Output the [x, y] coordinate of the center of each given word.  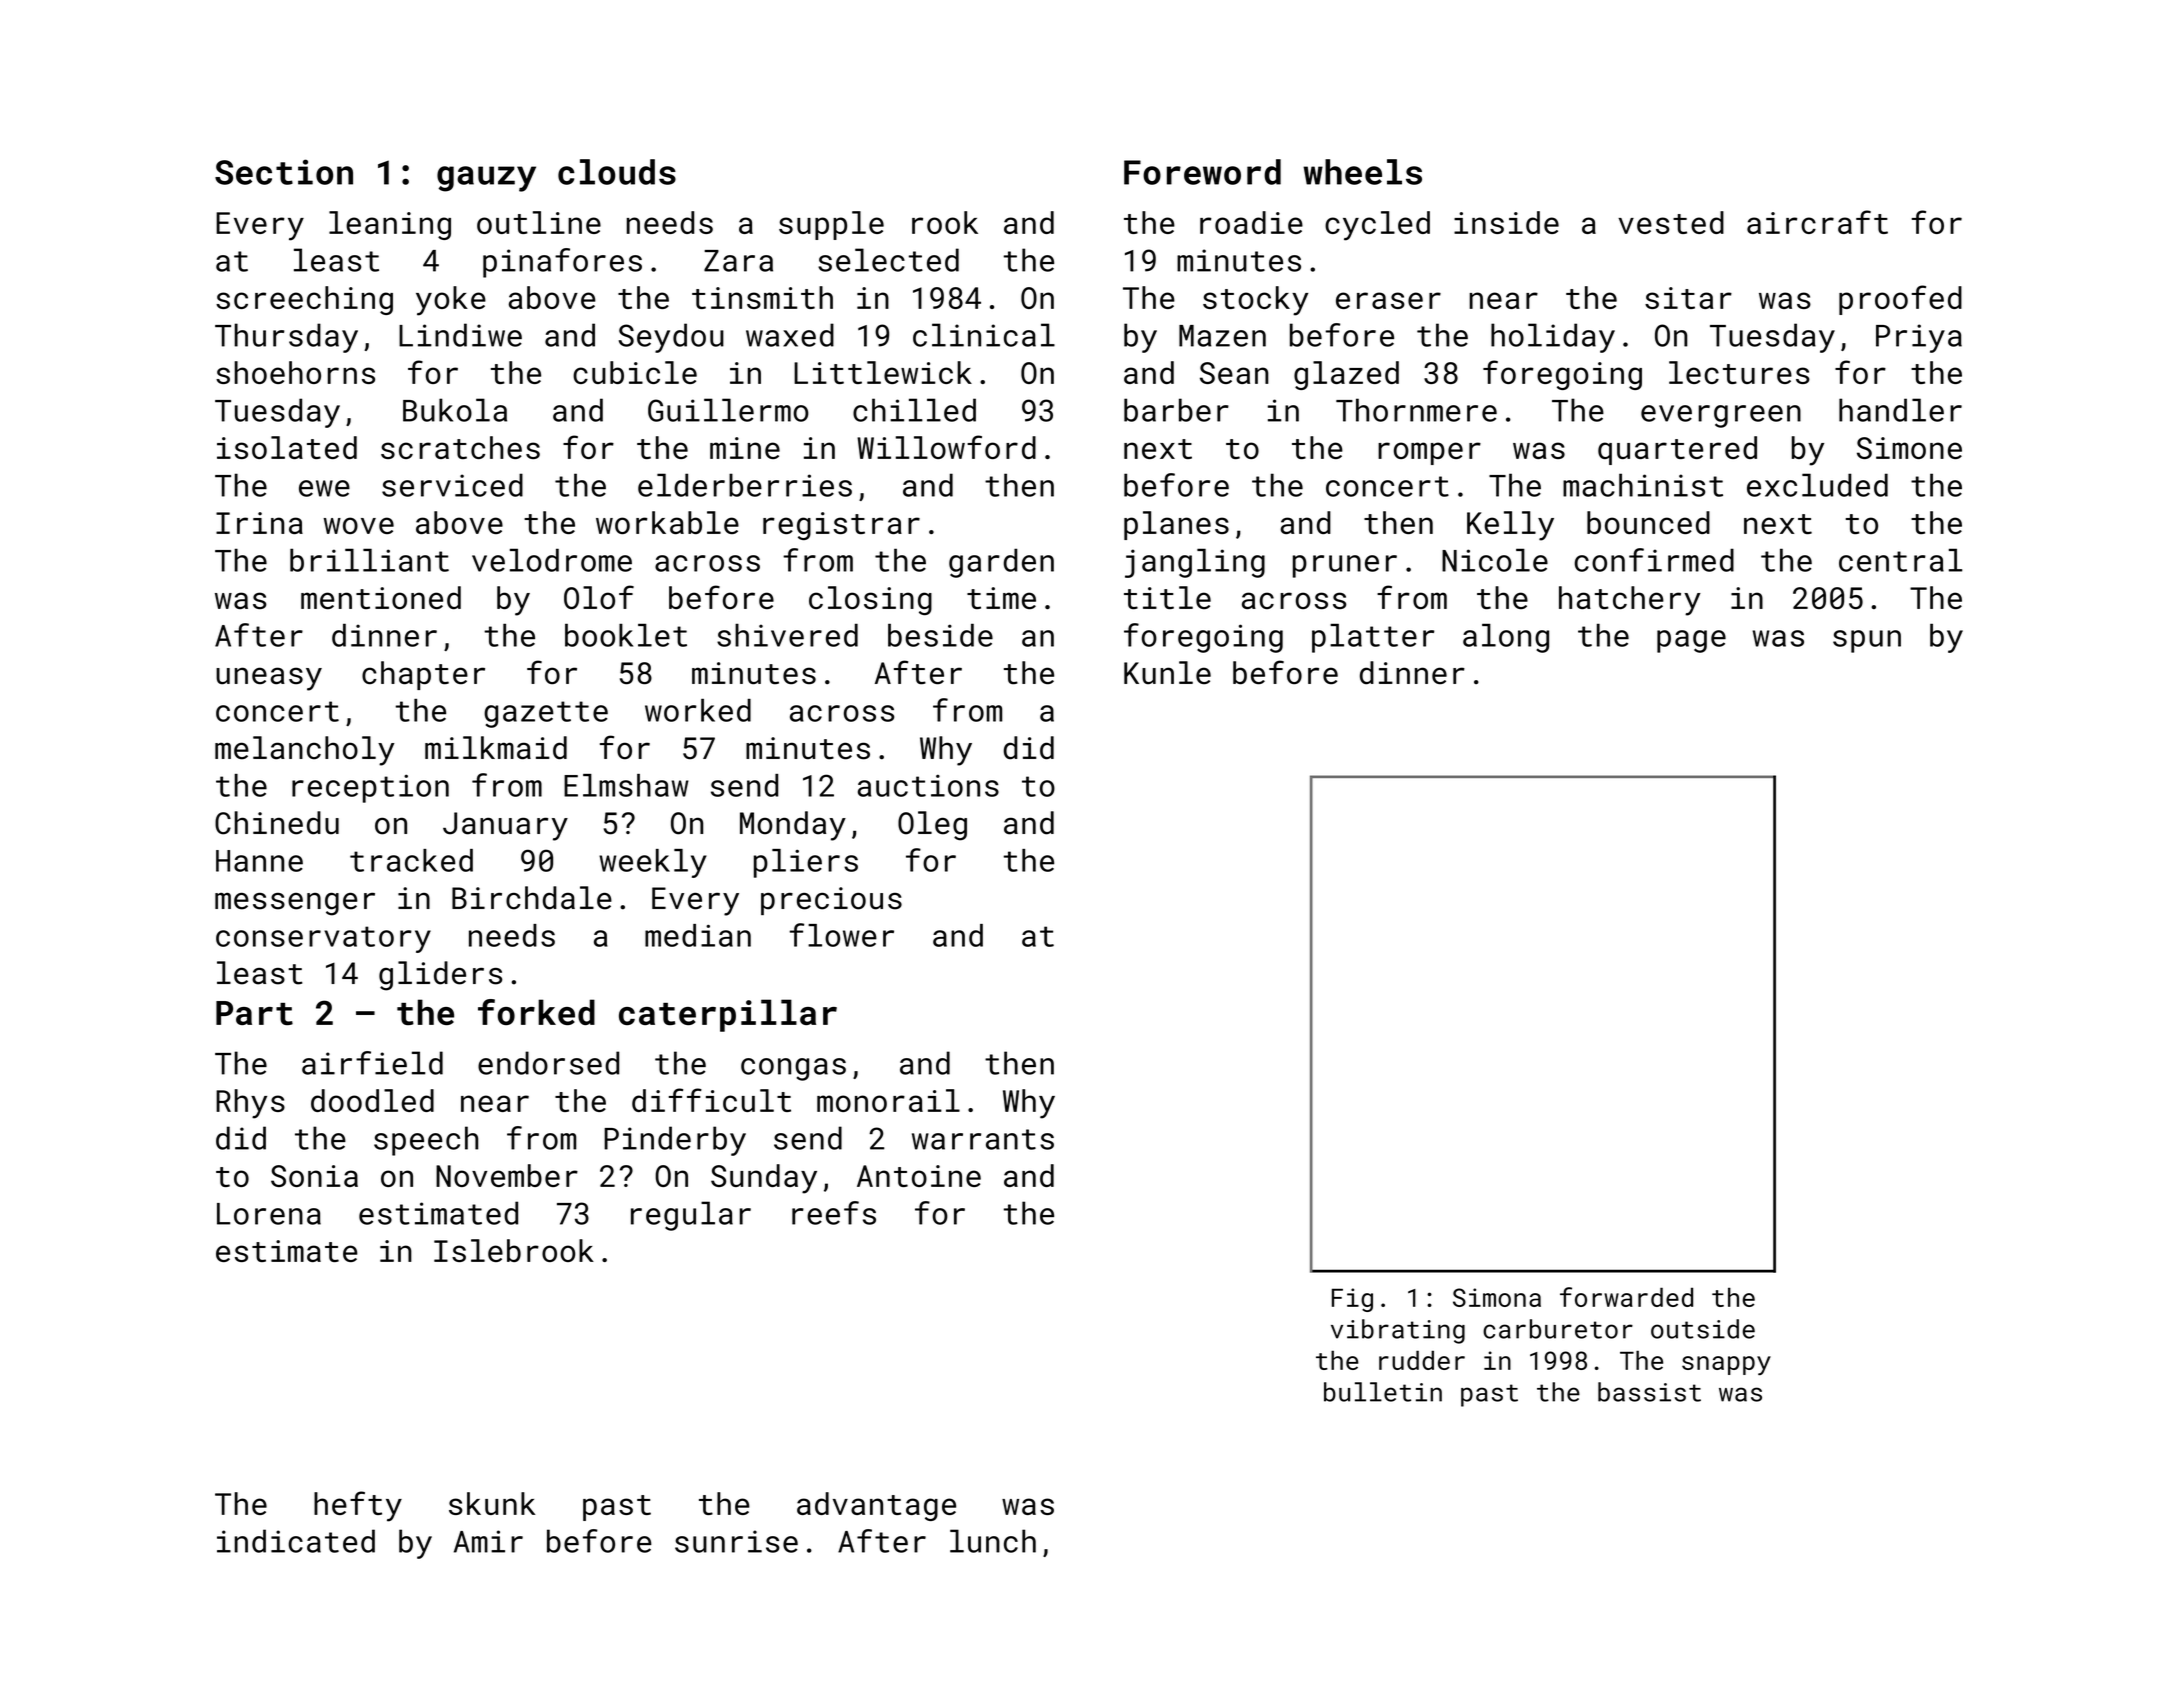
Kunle [1167, 673]
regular [691, 1216]
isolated [287, 447]
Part [254, 1013]
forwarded [1626, 1297]
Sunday [764, 1179]
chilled [914, 410]
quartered [1677, 450]
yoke [451, 301]
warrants [983, 1139]
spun [1867, 641]
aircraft [1817, 222]
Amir [488, 1541]
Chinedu [277, 823]
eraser [1388, 300]
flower [842, 935]
